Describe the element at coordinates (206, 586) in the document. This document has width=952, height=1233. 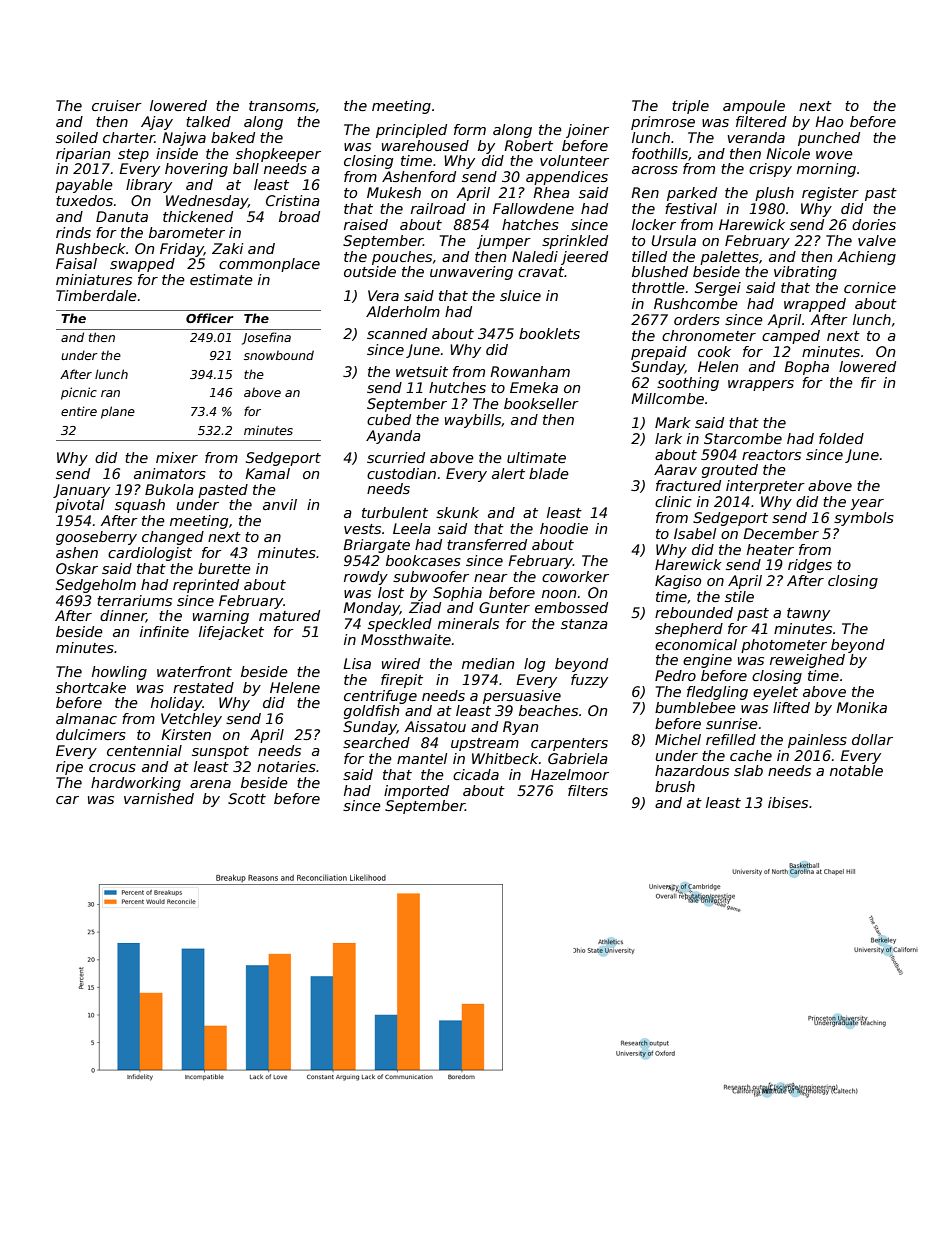
I see `reprinted` at that location.
